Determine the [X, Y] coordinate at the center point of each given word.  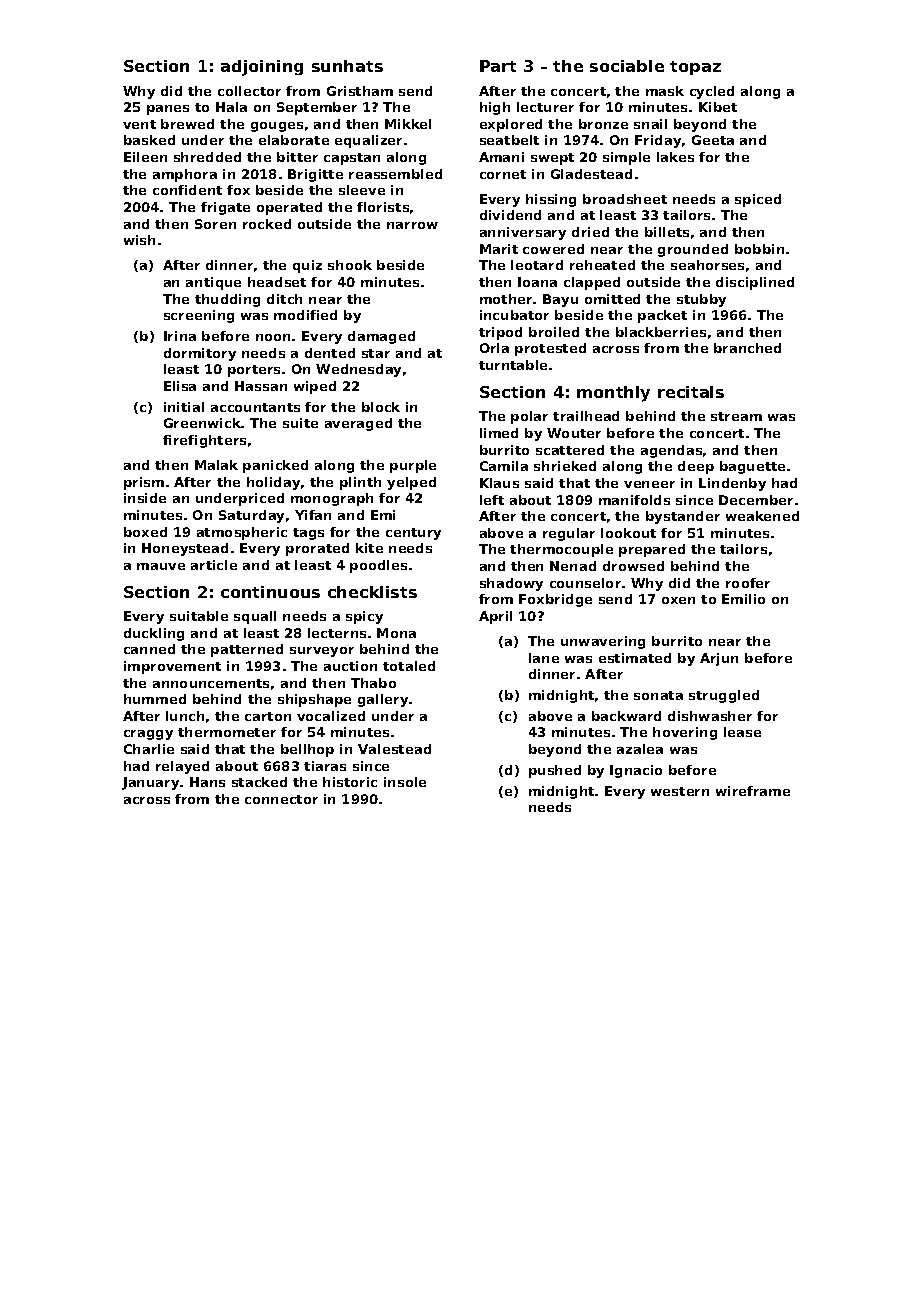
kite [369, 548]
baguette [752, 467]
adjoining [262, 68]
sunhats [347, 66]
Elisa [180, 386]
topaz [695, 68]
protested [550, 349]
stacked [259, 782]
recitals [691, 392]
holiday [273, 483]
